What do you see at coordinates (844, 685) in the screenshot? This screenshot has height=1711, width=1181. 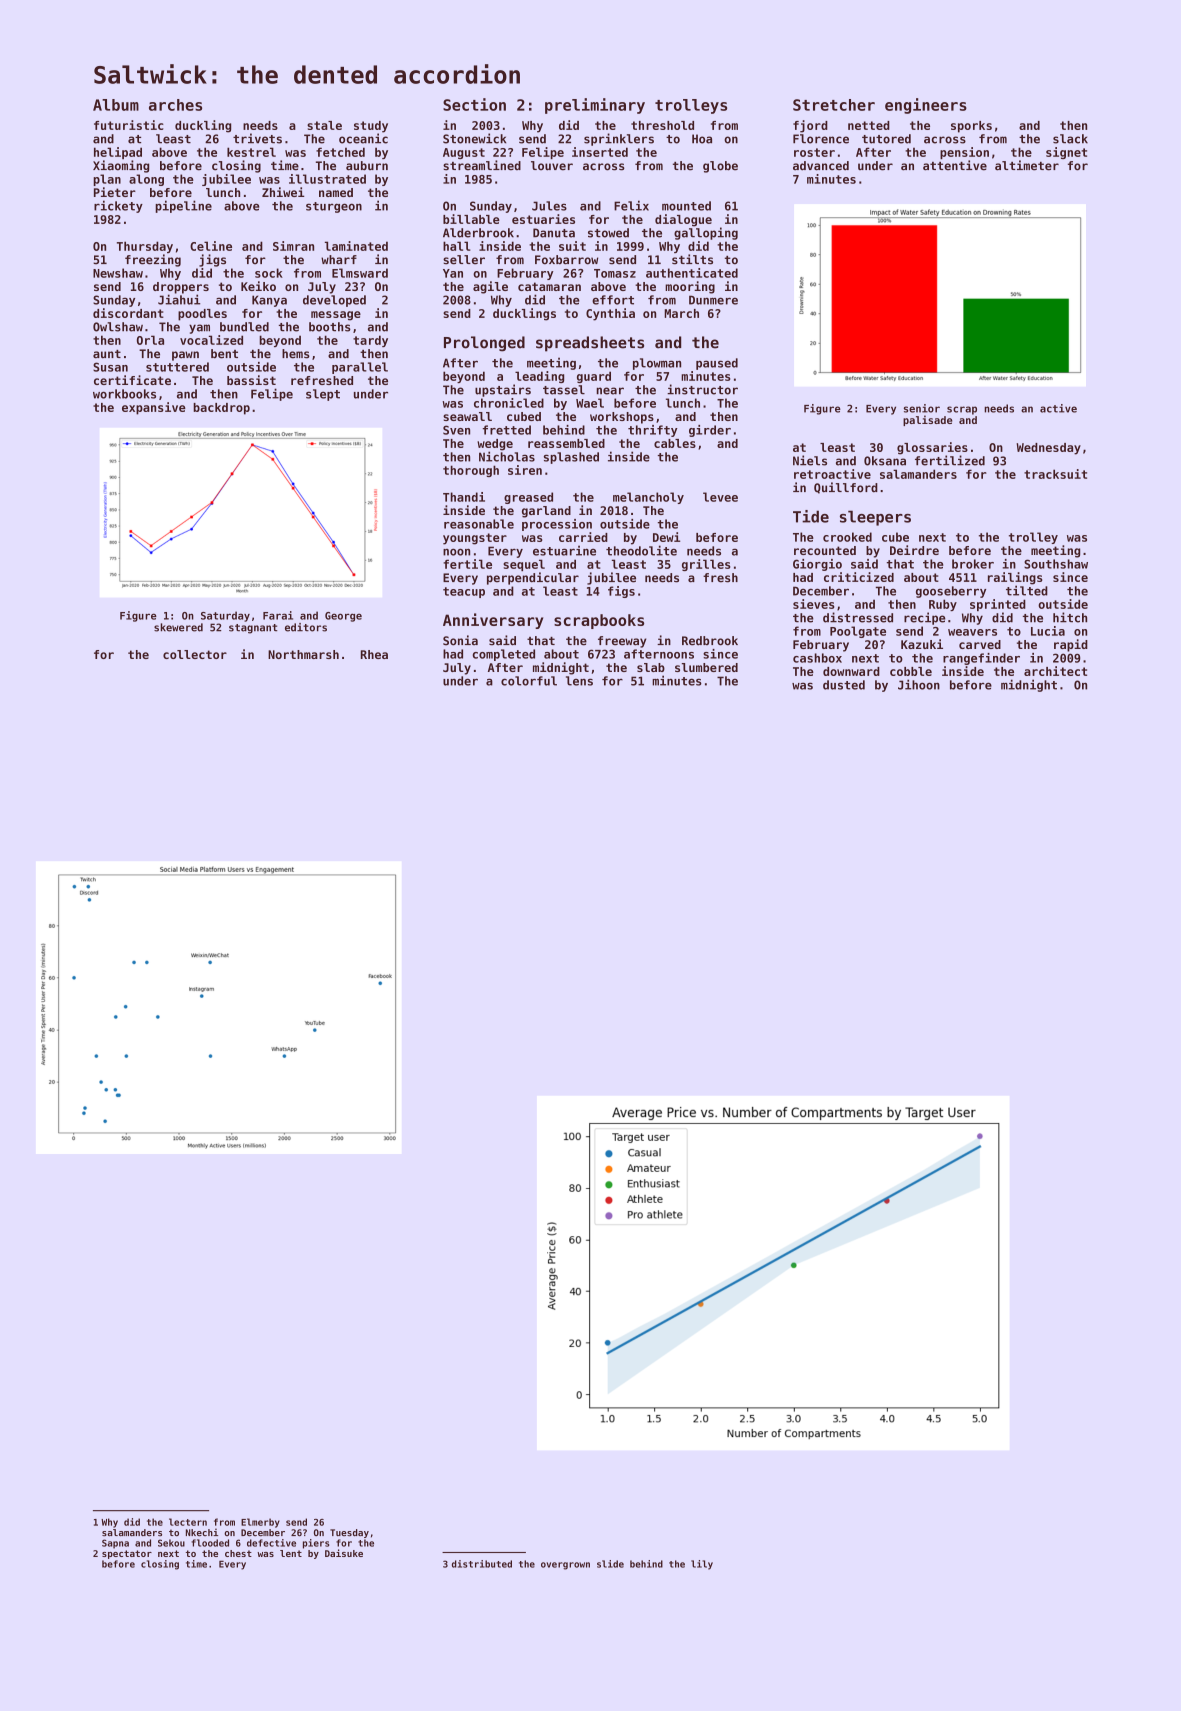 I see `dusted` at bounding box center [844, 685].
